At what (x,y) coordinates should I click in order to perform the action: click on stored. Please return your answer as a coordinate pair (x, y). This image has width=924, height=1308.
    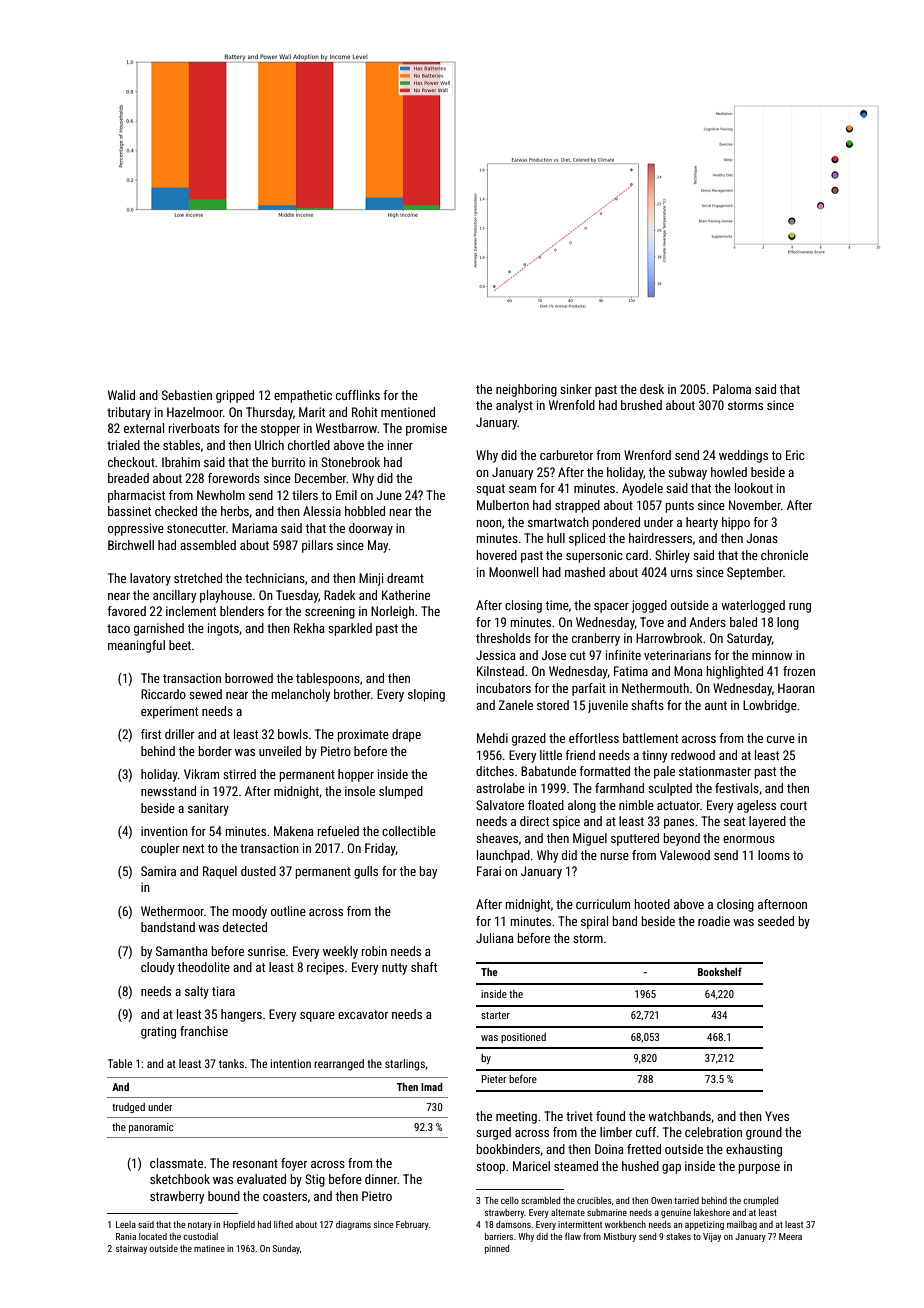
    Looking at the image, I should click on (553, 705).
